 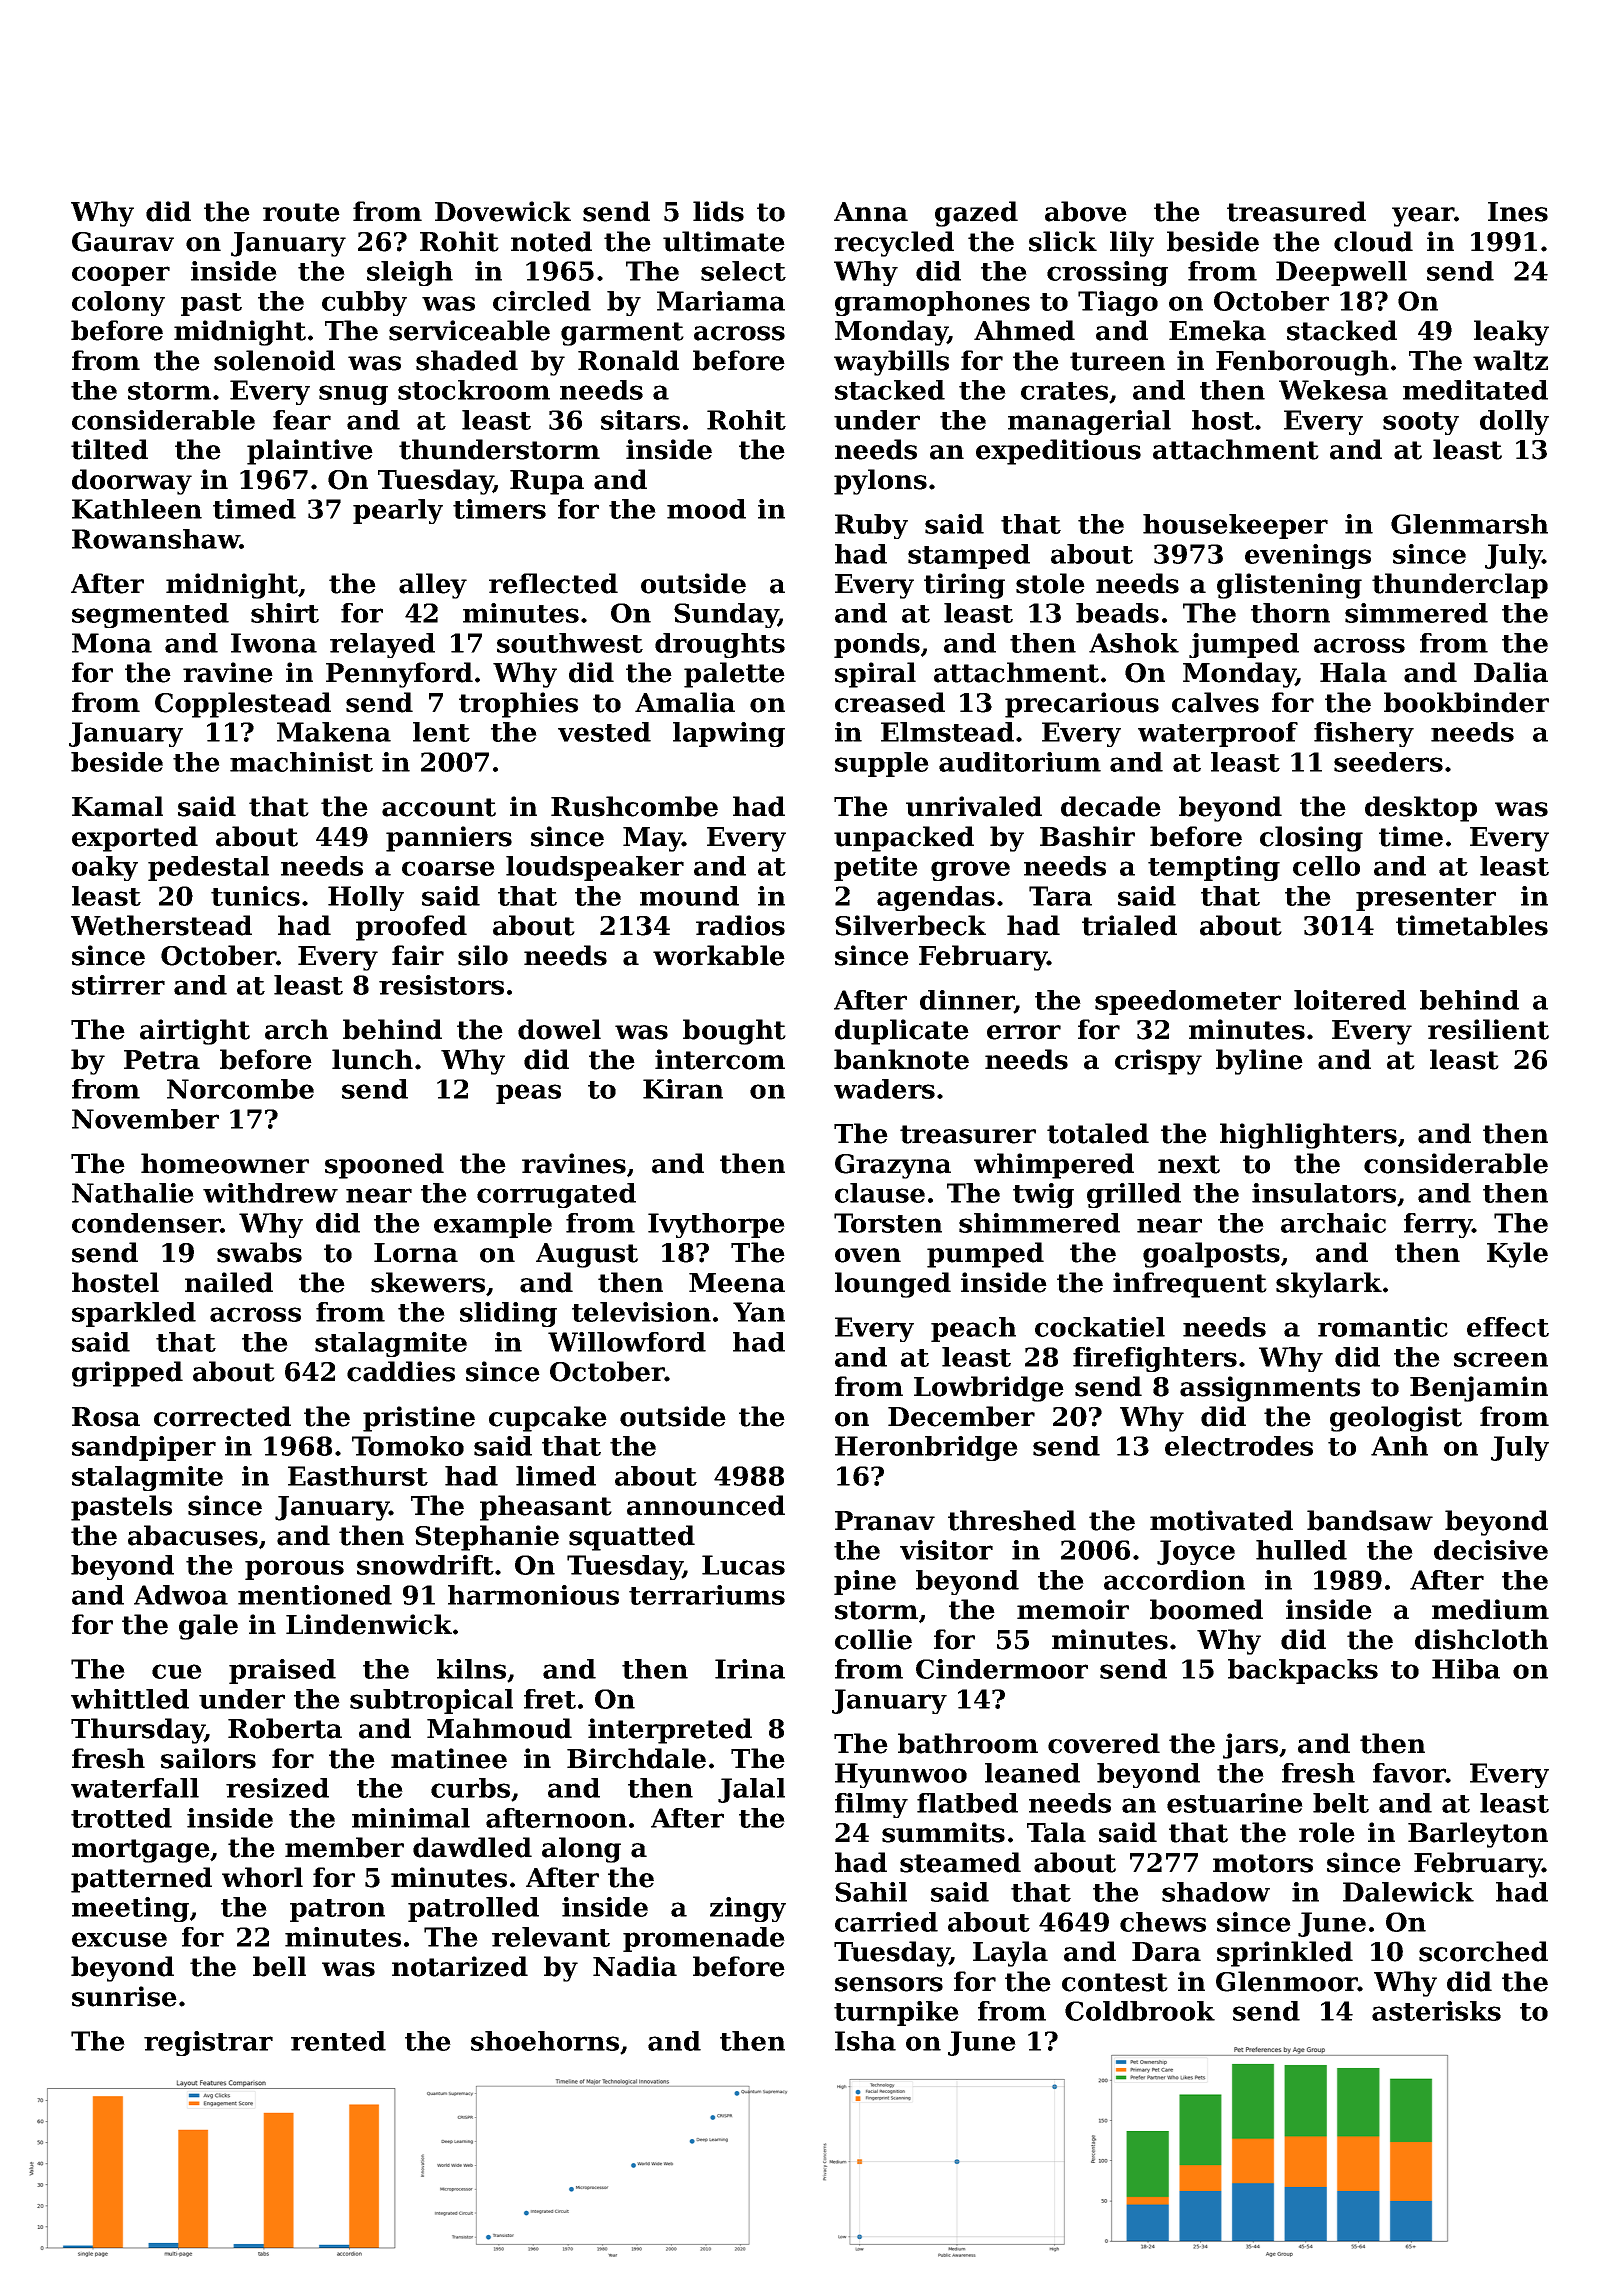 What do you see at coordinates (1514, 422) in the image?
I see `dolly` at bounding box center [1514, 422].
